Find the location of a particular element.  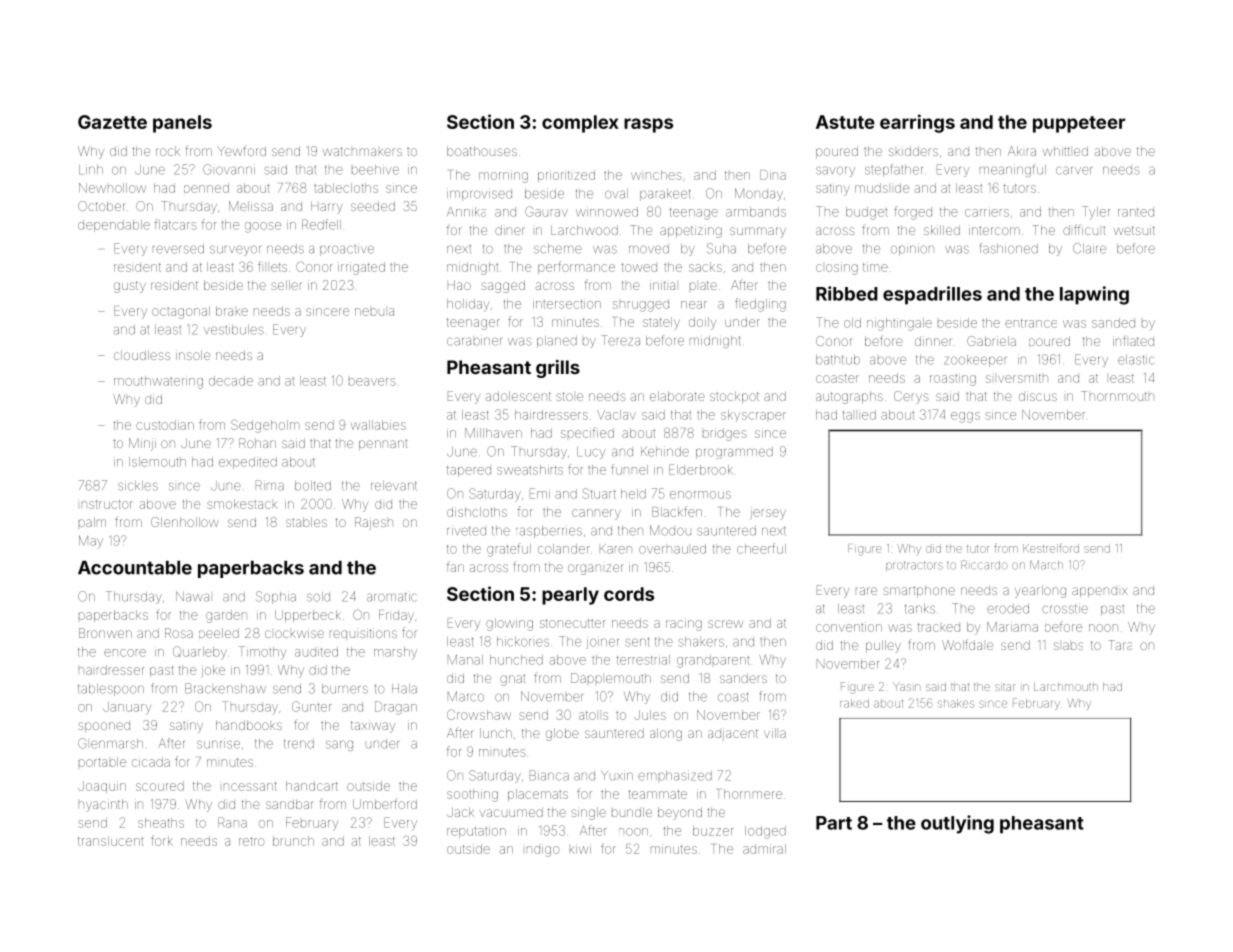

panels is located at coordinates (182, 124).
